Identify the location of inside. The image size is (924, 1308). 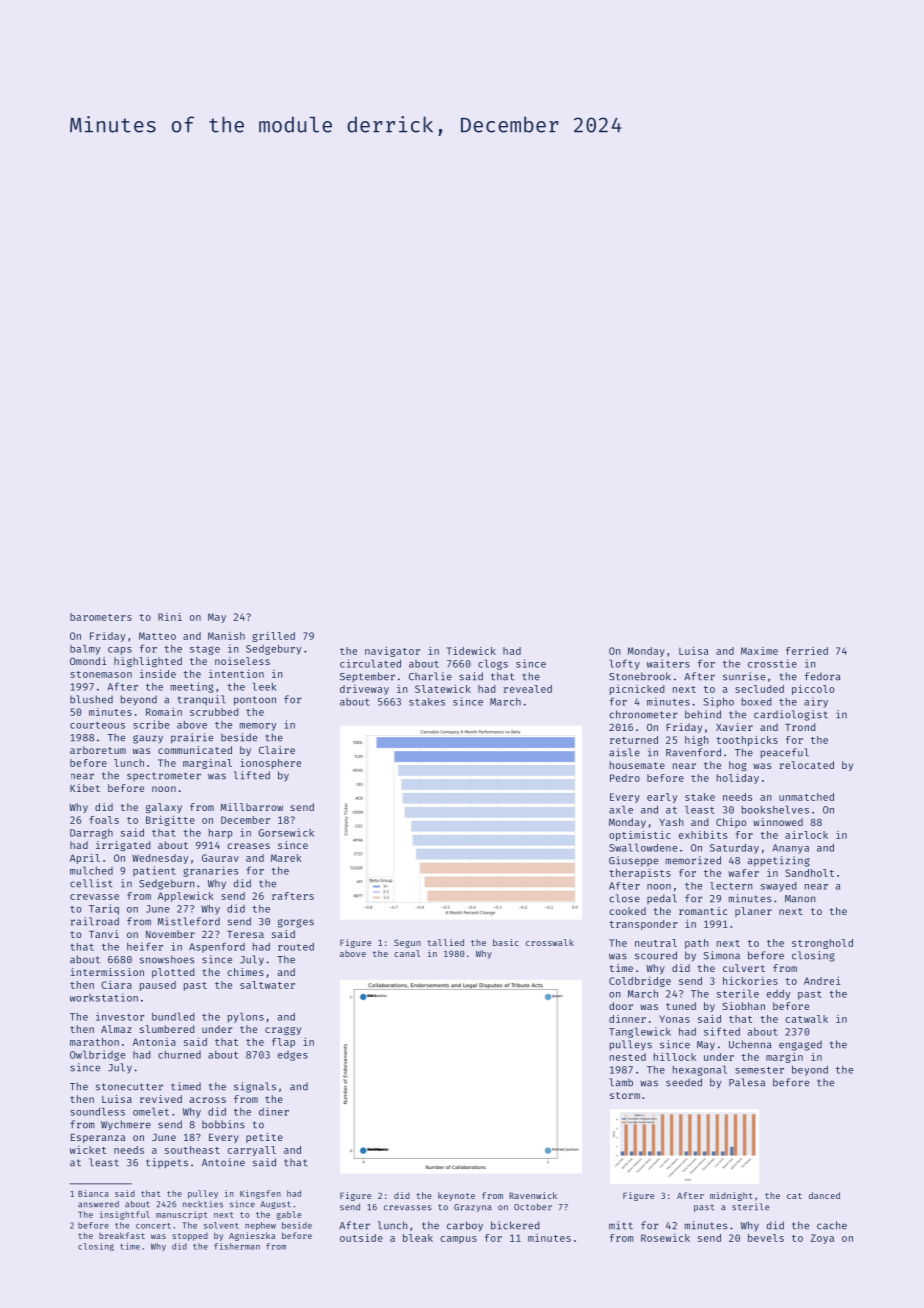
(158, 674).
